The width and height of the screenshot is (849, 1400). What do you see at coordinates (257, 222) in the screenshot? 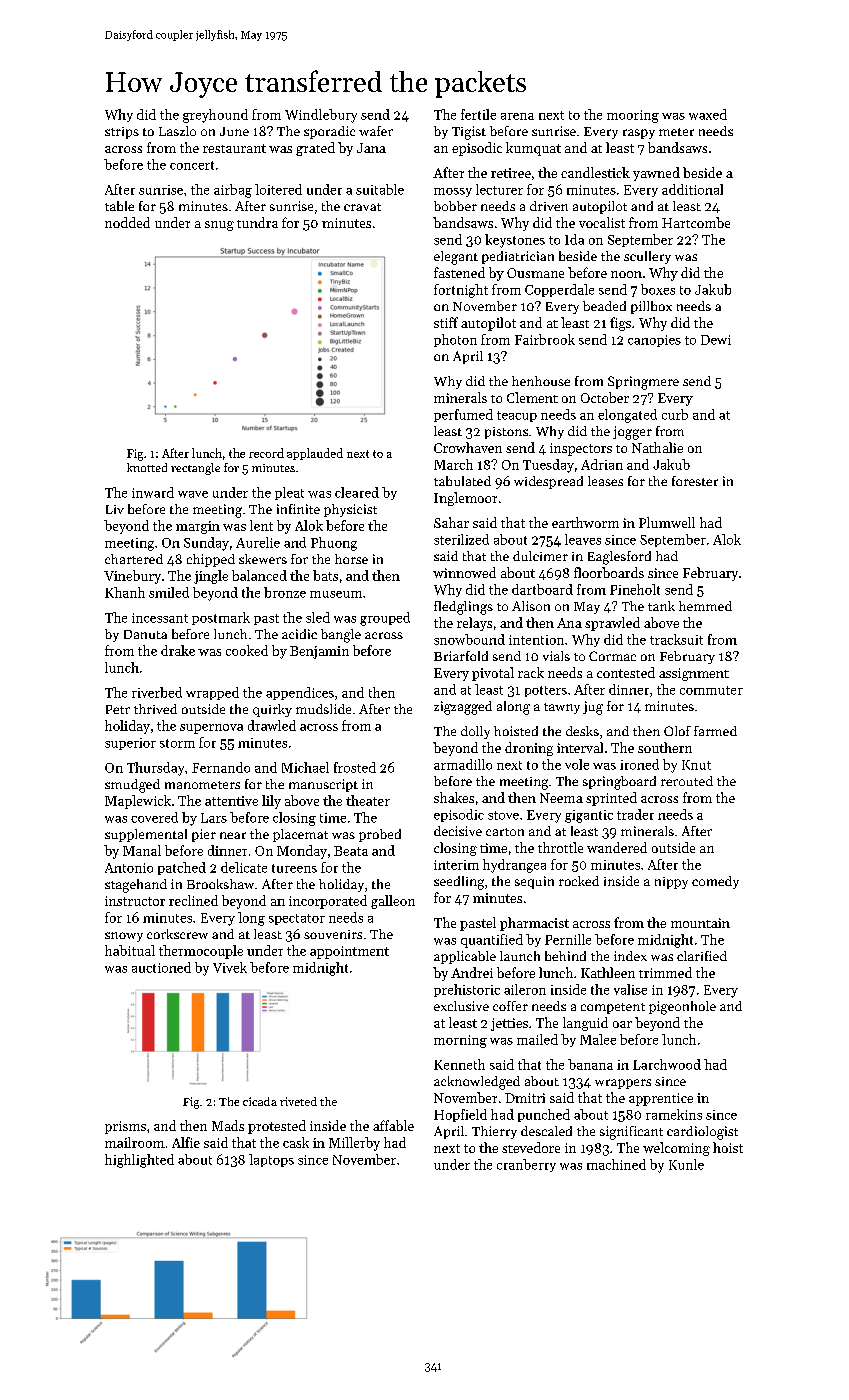
I see `tundra` at bounding box center [257, 222].
